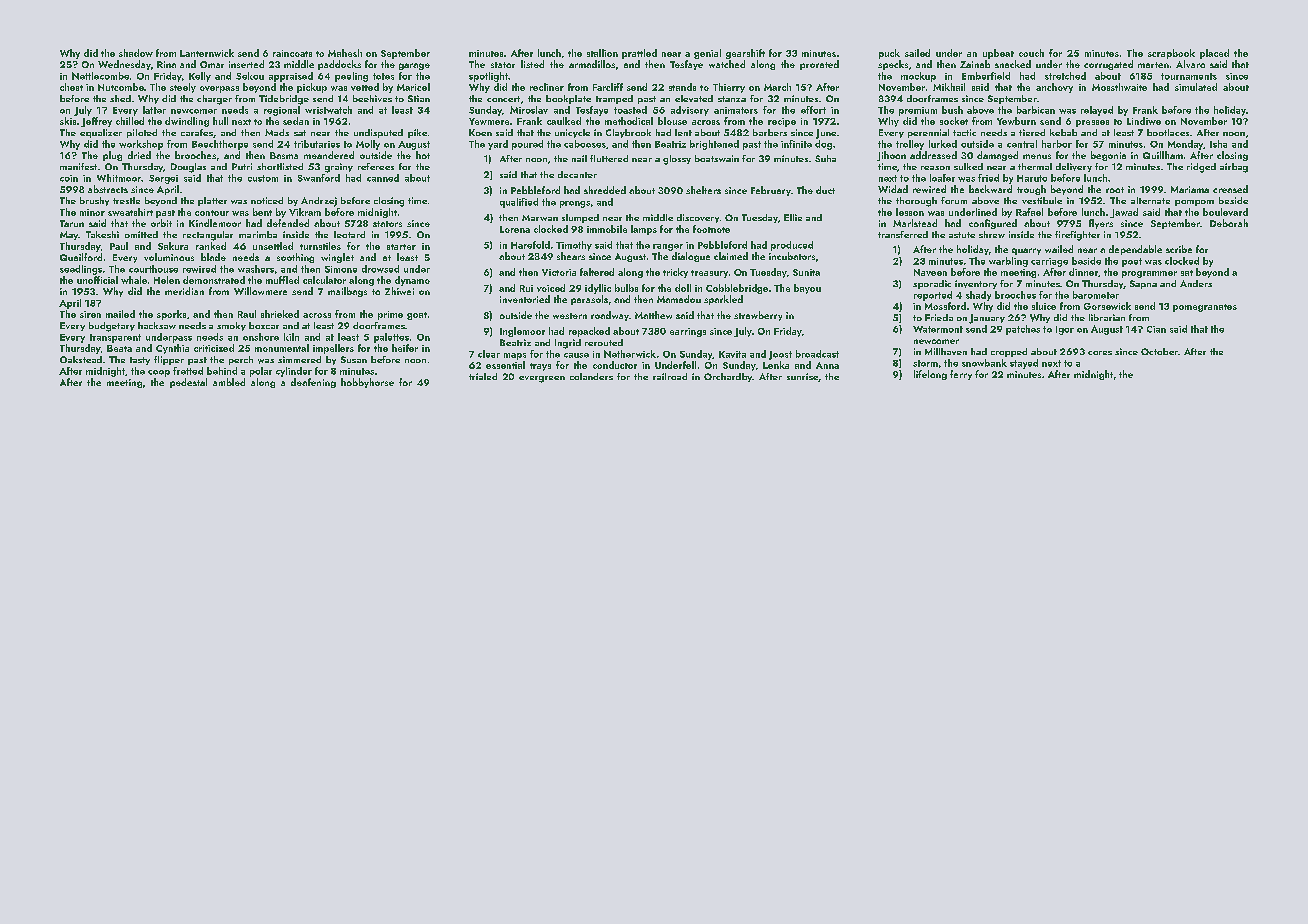 Image resolution: width=1308 pixels, height=924 pixels. What do you see at coordinates (69, 178) in the screenshot?
I see `coin` at bounding box center [69, 178].
